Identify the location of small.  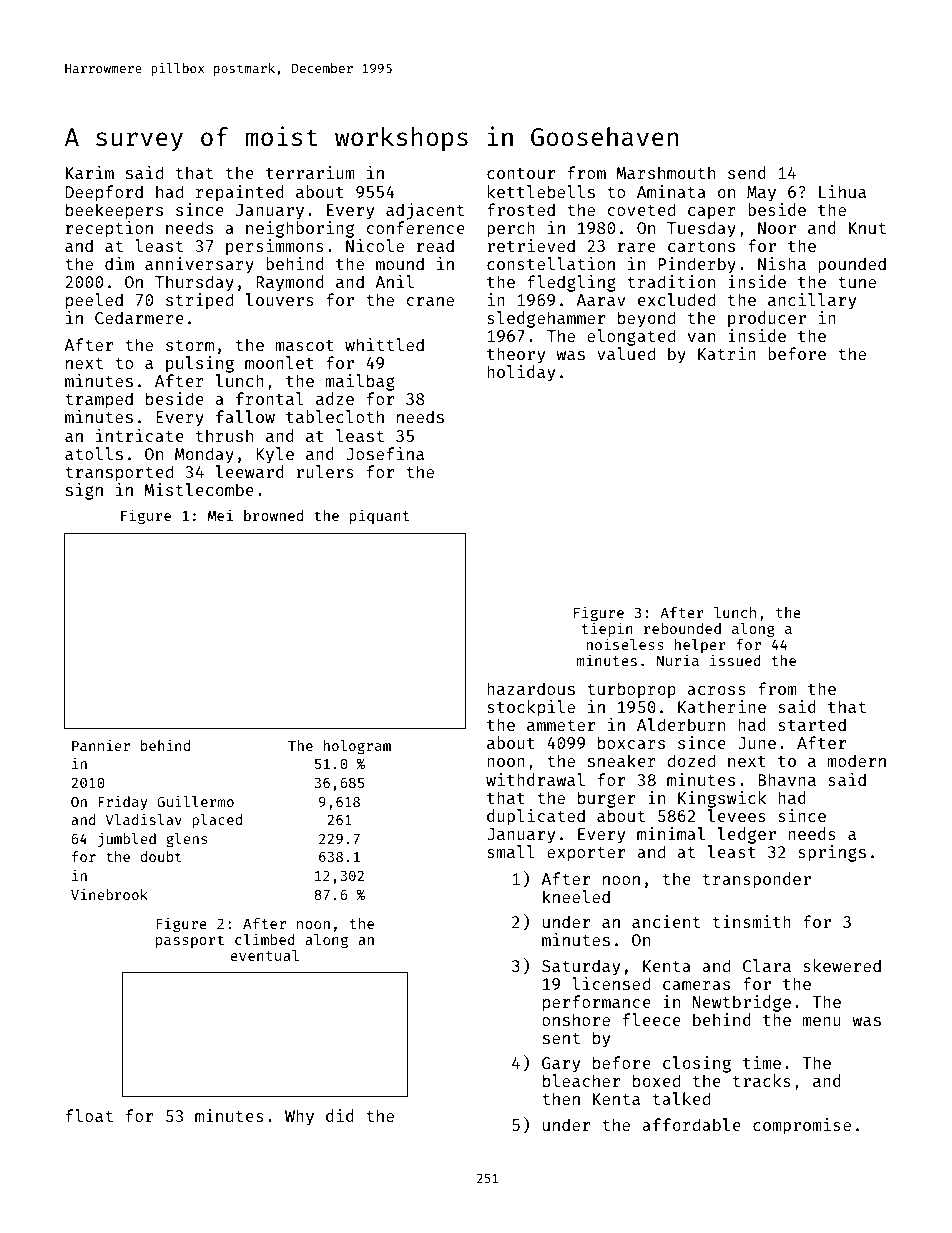
(511, 851).
